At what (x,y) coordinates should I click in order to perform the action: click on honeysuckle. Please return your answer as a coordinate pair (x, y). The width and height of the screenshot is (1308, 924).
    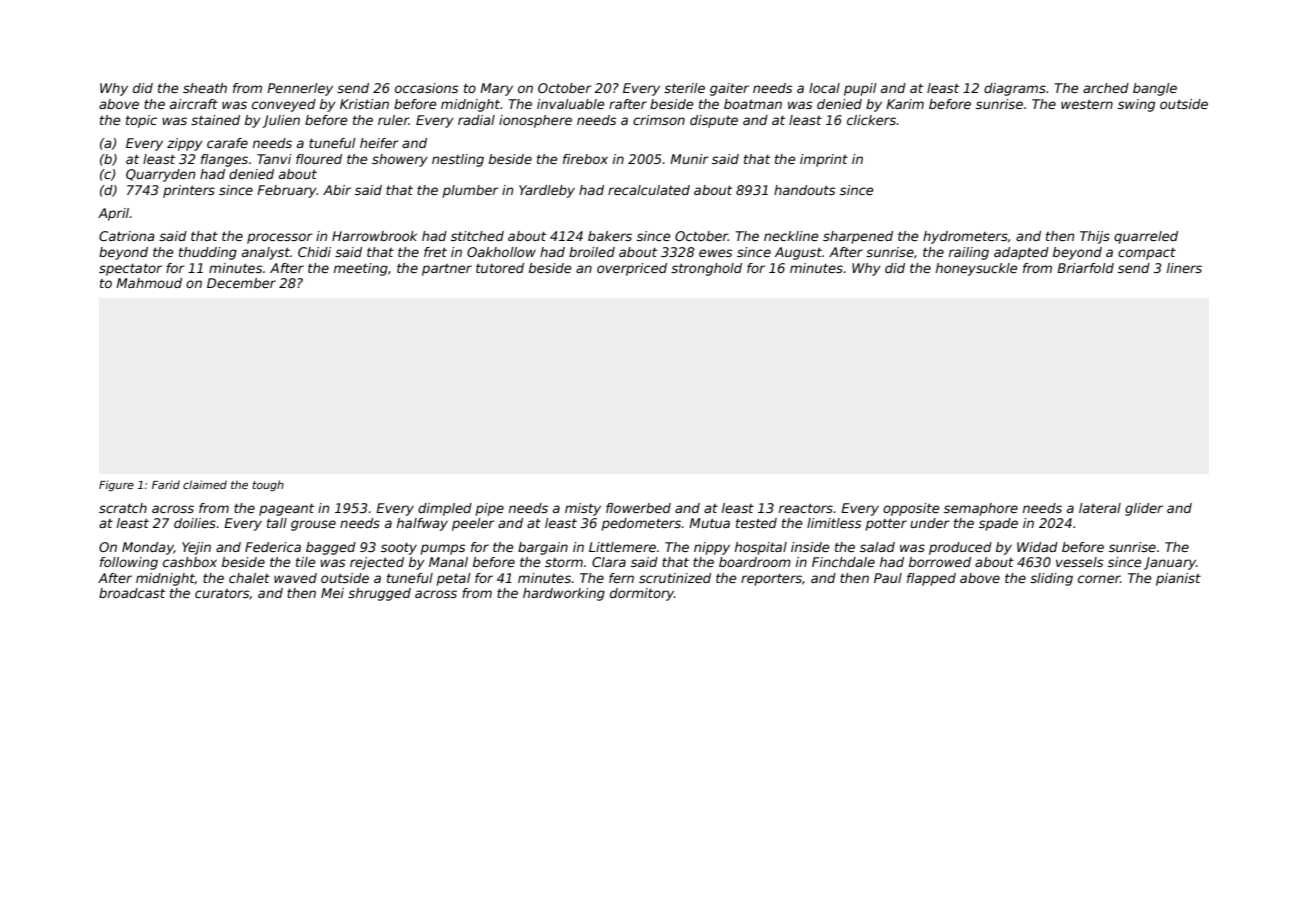
    Looking at the image, I should click on (977, 269).
